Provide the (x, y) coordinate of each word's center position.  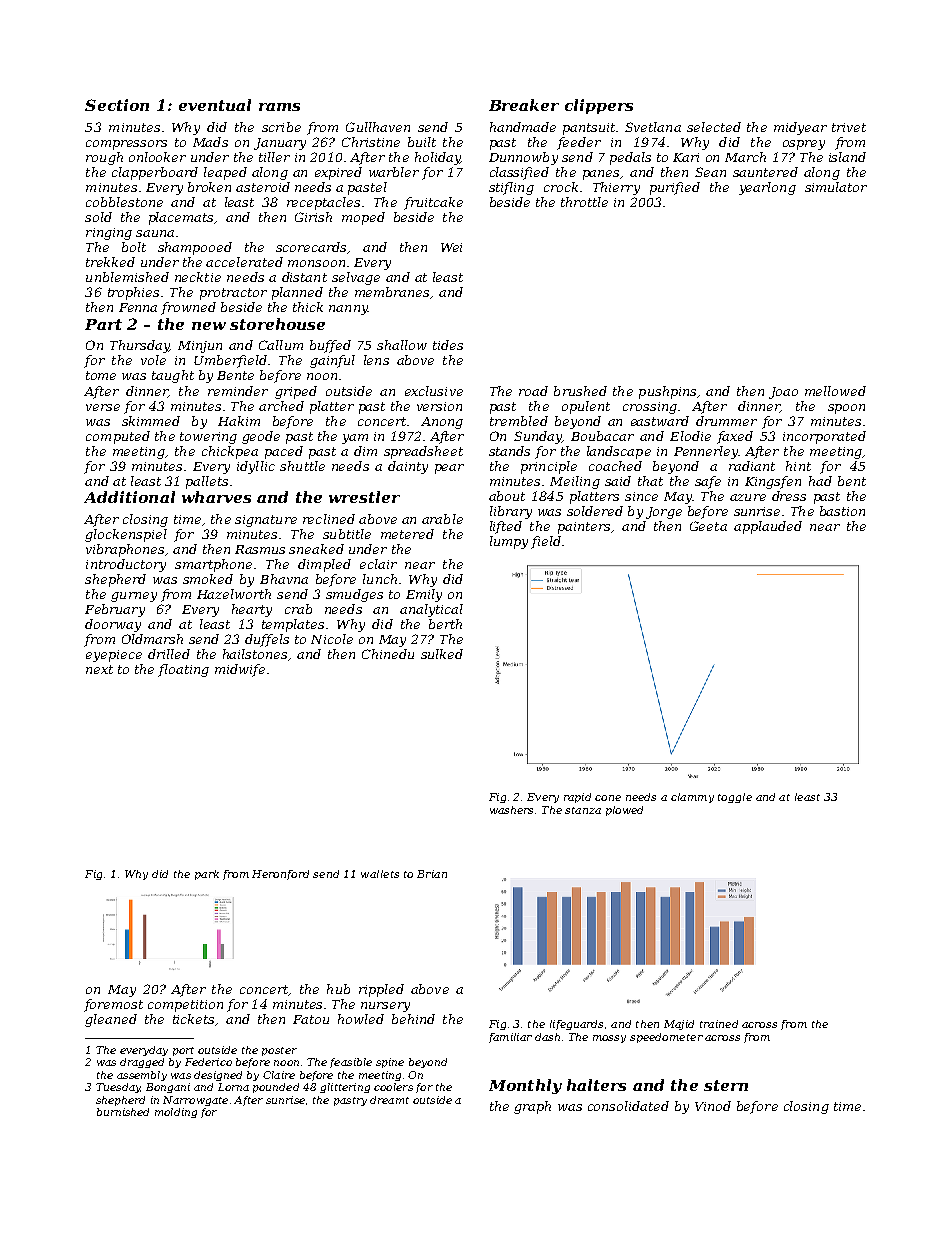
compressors (126, 145)
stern (726, 1085)
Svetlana (653, 127)
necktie (198, 277)
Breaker (524, 105)
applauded (768, 527)
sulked (442, 654)
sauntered (765, 172)
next (99, 669)
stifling (511, 188)
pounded (276, 1088)
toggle (735, 798)
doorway (113, 625)
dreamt (389, 1100)
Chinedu (388, 654)
